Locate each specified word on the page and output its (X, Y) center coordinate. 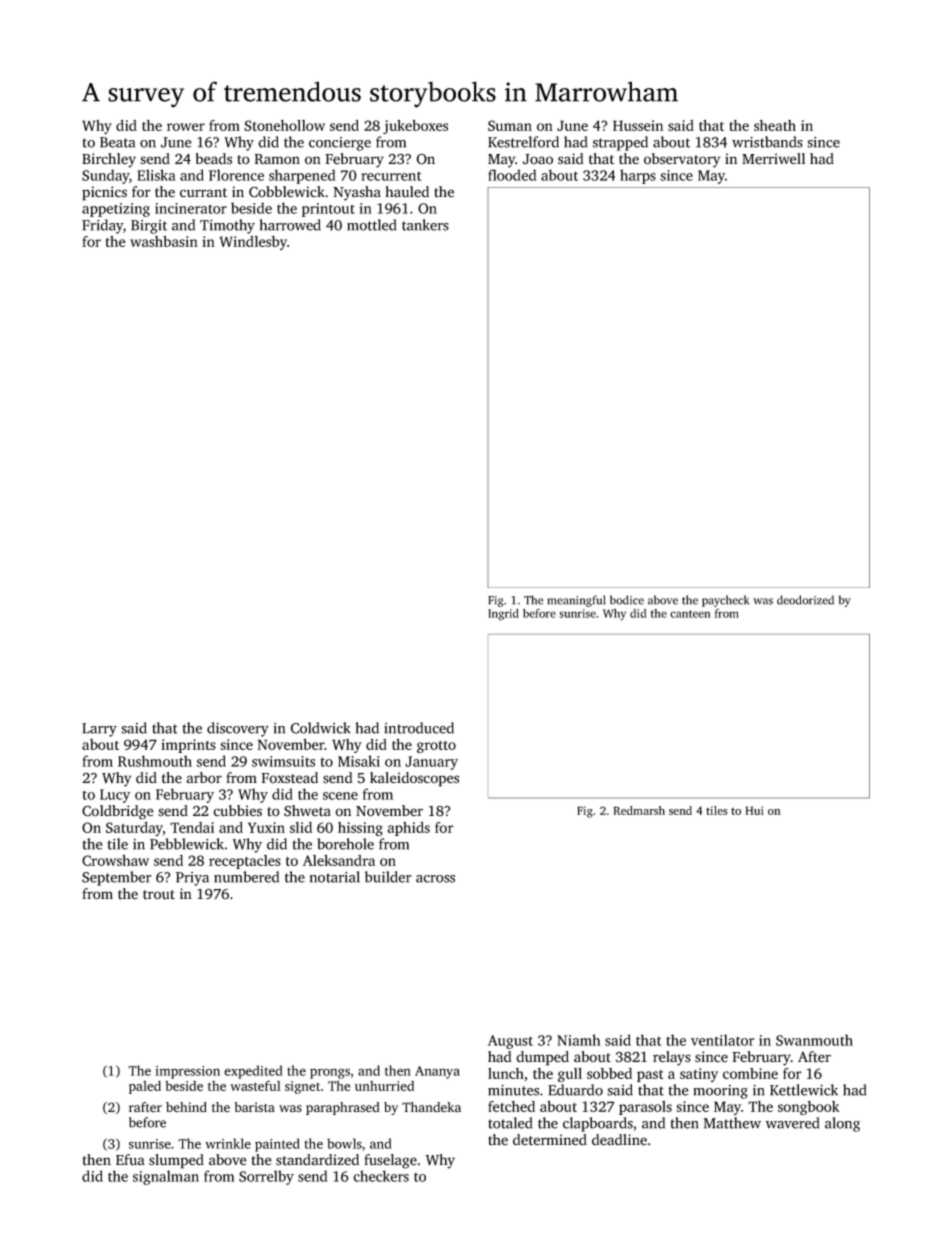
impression (187, 1072)
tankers (425, 225)
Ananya (437, 1072)
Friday (102, 226)
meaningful (576, 601)
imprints (188, 746)
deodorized (805, 600)
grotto (436, 747)
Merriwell (773, 159)
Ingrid (503, 615)
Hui (754, 810)
